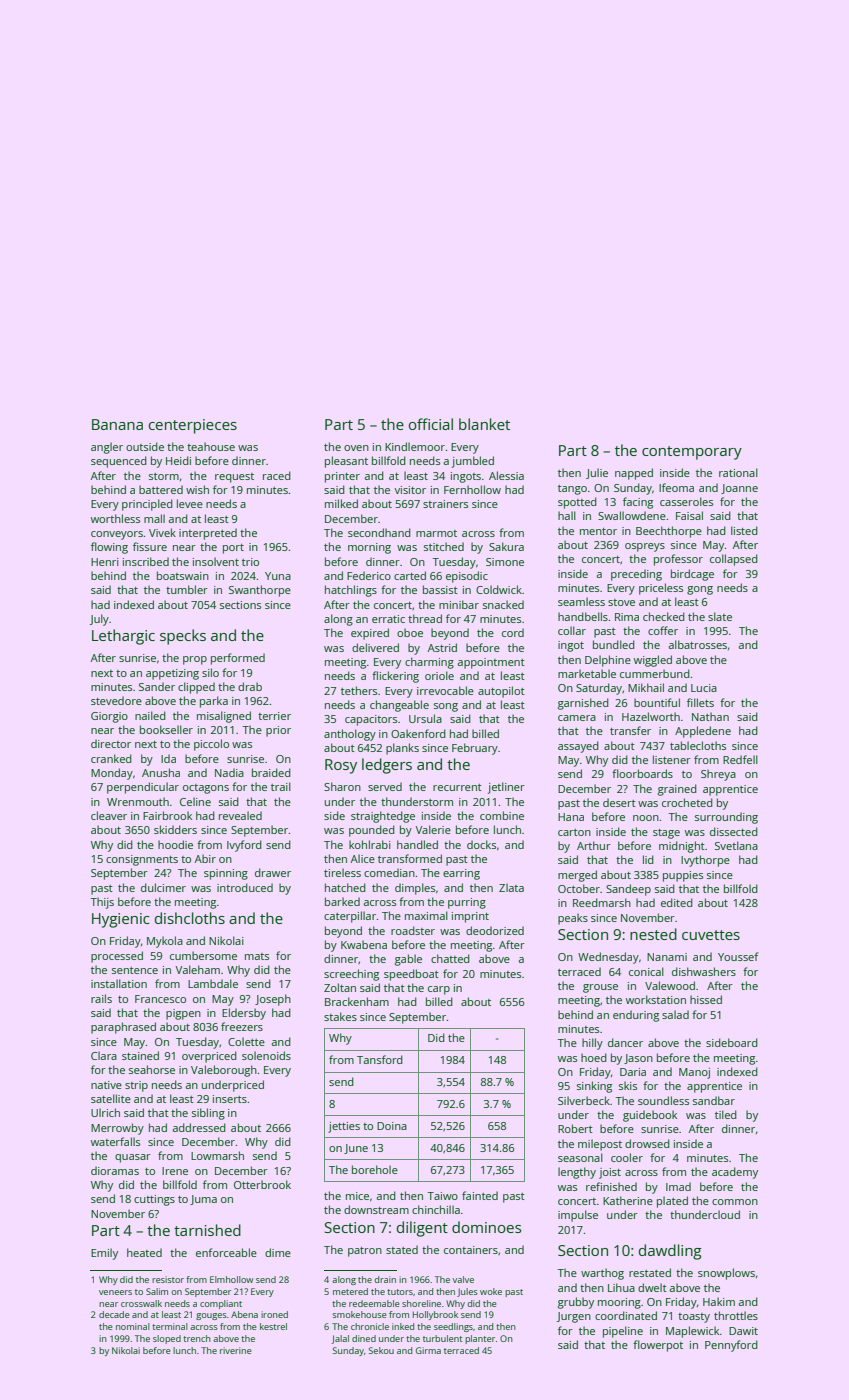  I want to click on deodorized, so click(495, 930).
